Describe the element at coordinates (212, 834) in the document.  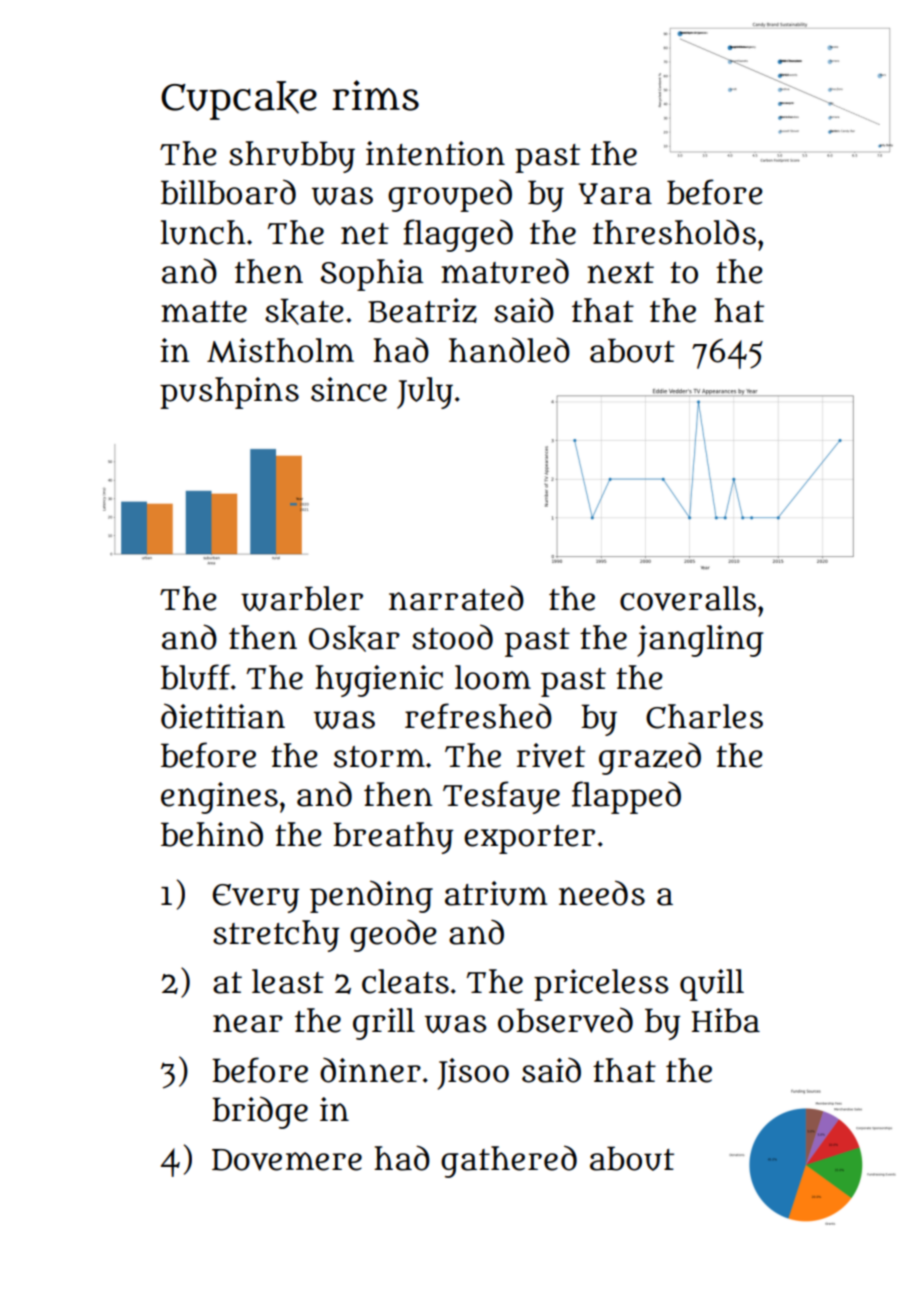
I see `behind` at that location.
